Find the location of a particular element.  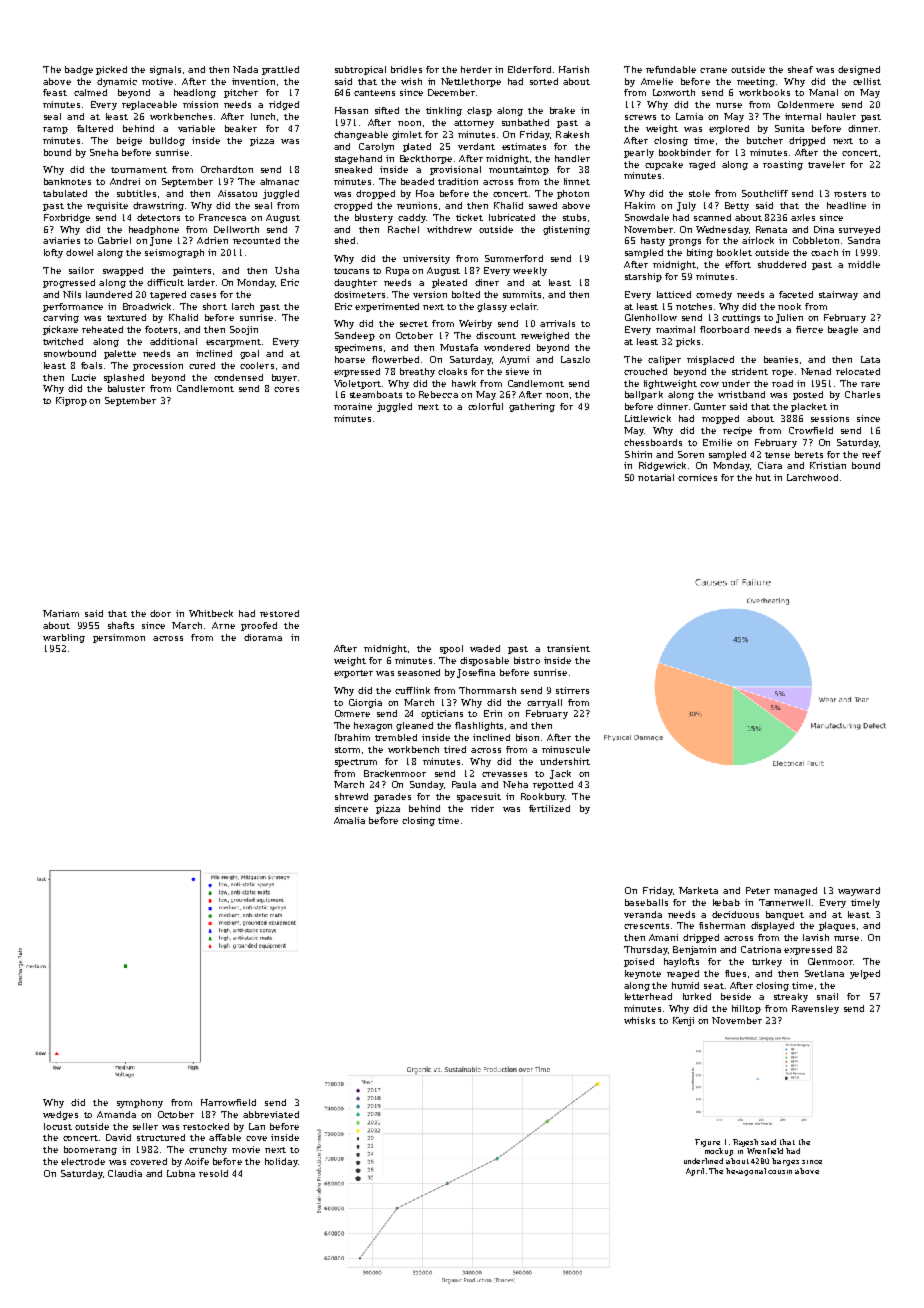

faltered is located at coordinates (95, 128).
